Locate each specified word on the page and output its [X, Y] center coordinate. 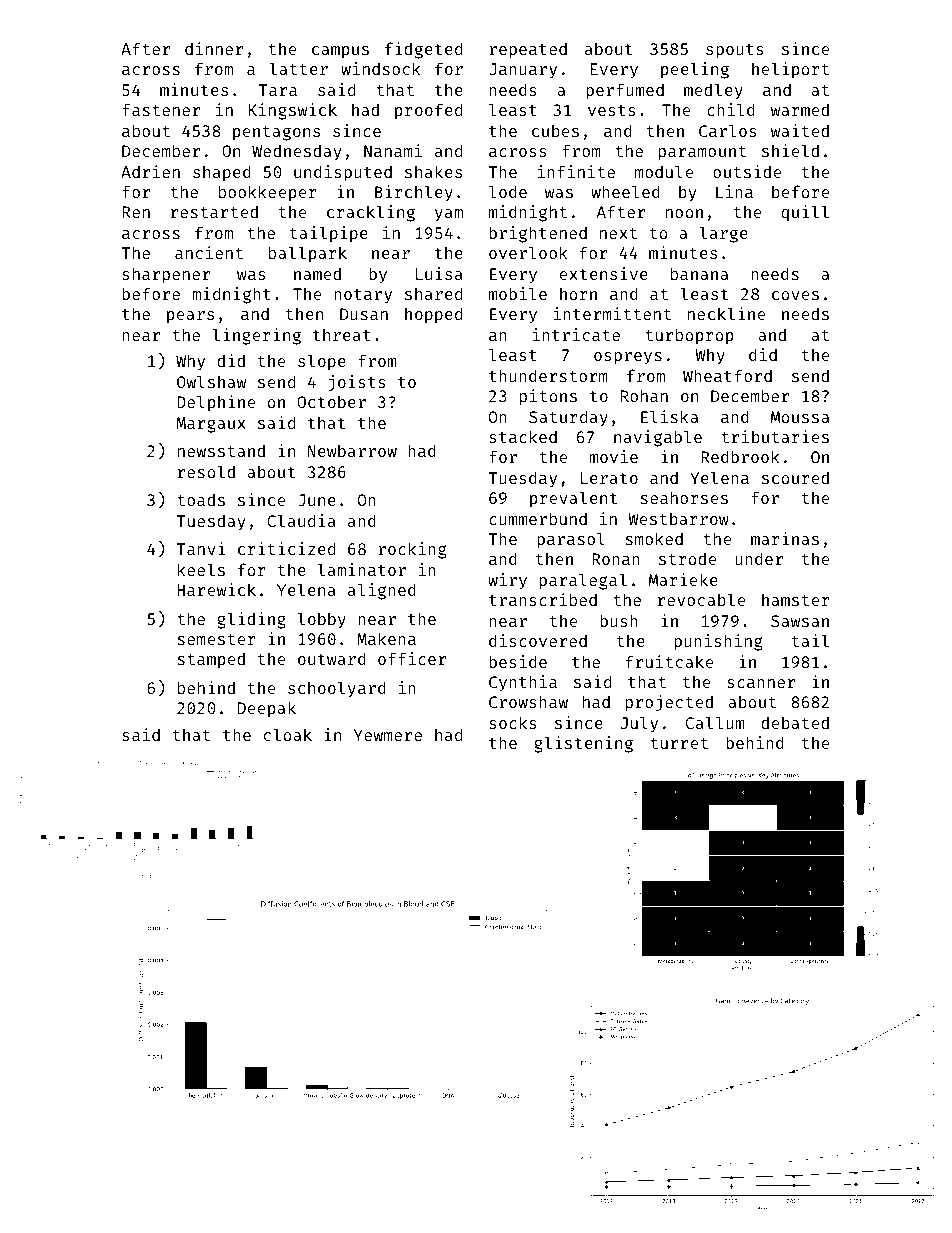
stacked [523, 436]
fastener [161, 109]
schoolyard [337, 689]
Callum [715, 722]
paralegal [583, 581]
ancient [209, 252]
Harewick [216, 589]
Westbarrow [678, 518]
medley [713, 91]
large [724, 234]
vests [612, 110]
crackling [371, 213]
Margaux [211, 425]
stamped [211, 660]
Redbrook [740, 456]
